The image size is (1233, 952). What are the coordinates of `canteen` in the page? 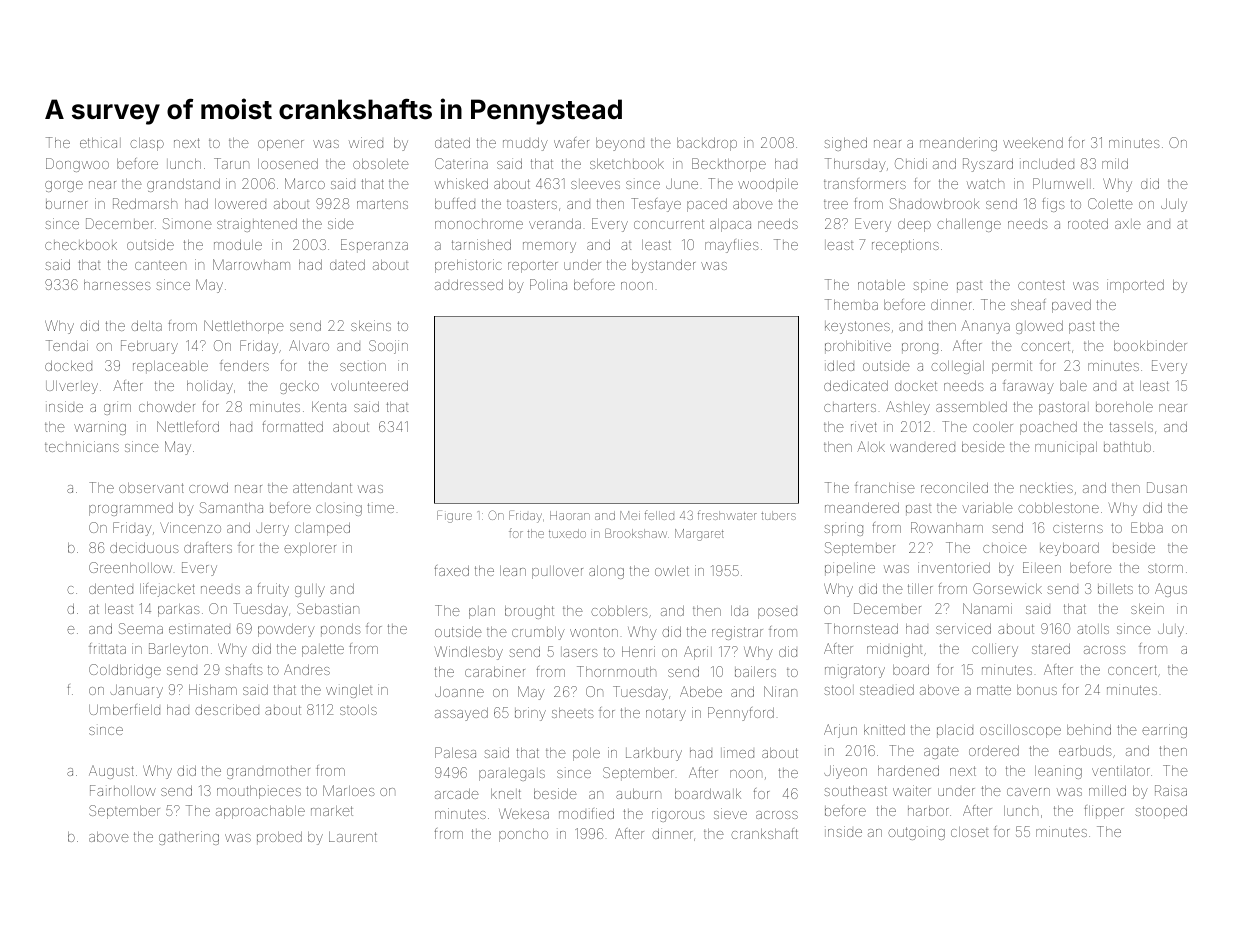 It's located at (160, 265).
